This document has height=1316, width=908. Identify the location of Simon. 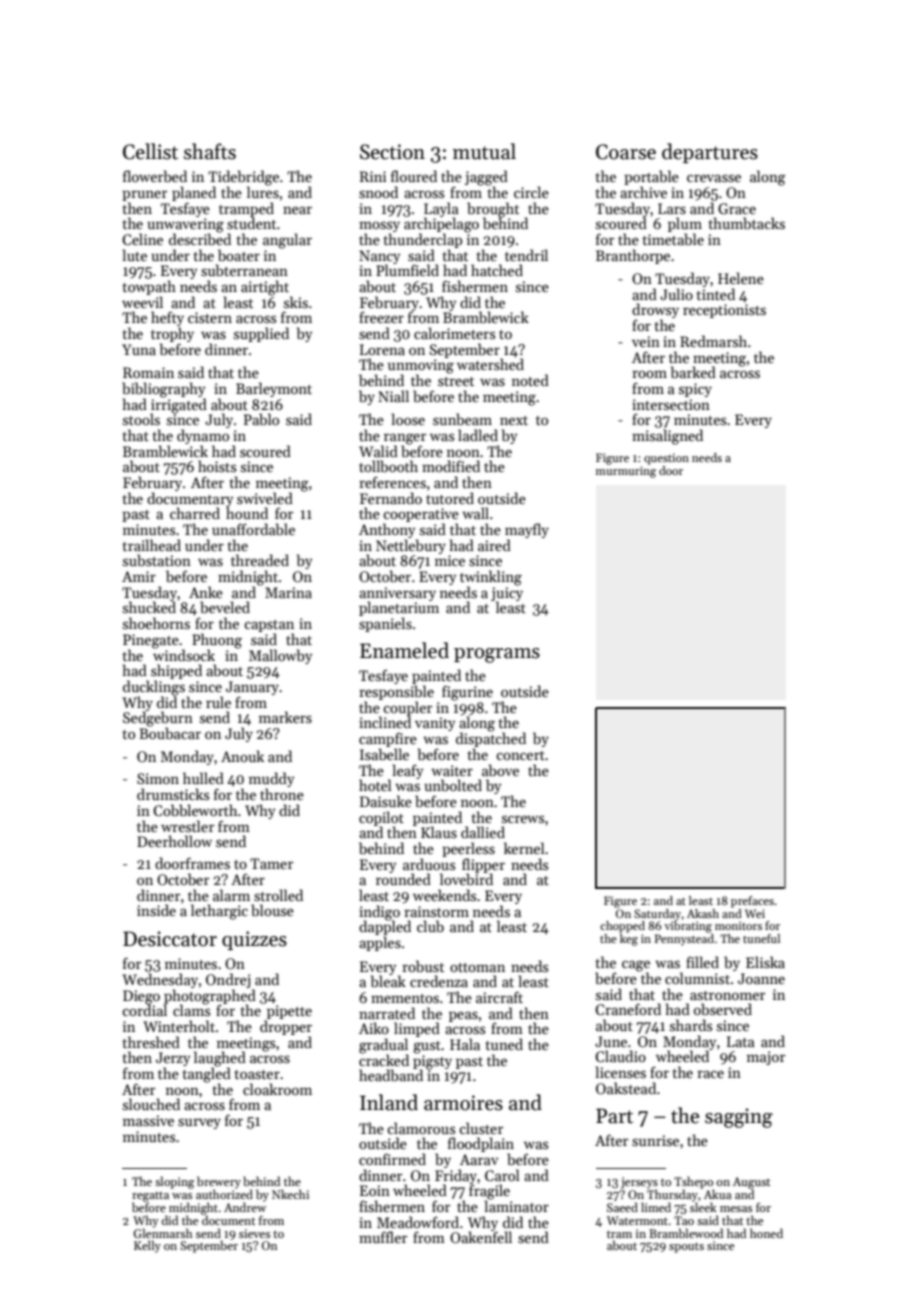
(158, 778).
